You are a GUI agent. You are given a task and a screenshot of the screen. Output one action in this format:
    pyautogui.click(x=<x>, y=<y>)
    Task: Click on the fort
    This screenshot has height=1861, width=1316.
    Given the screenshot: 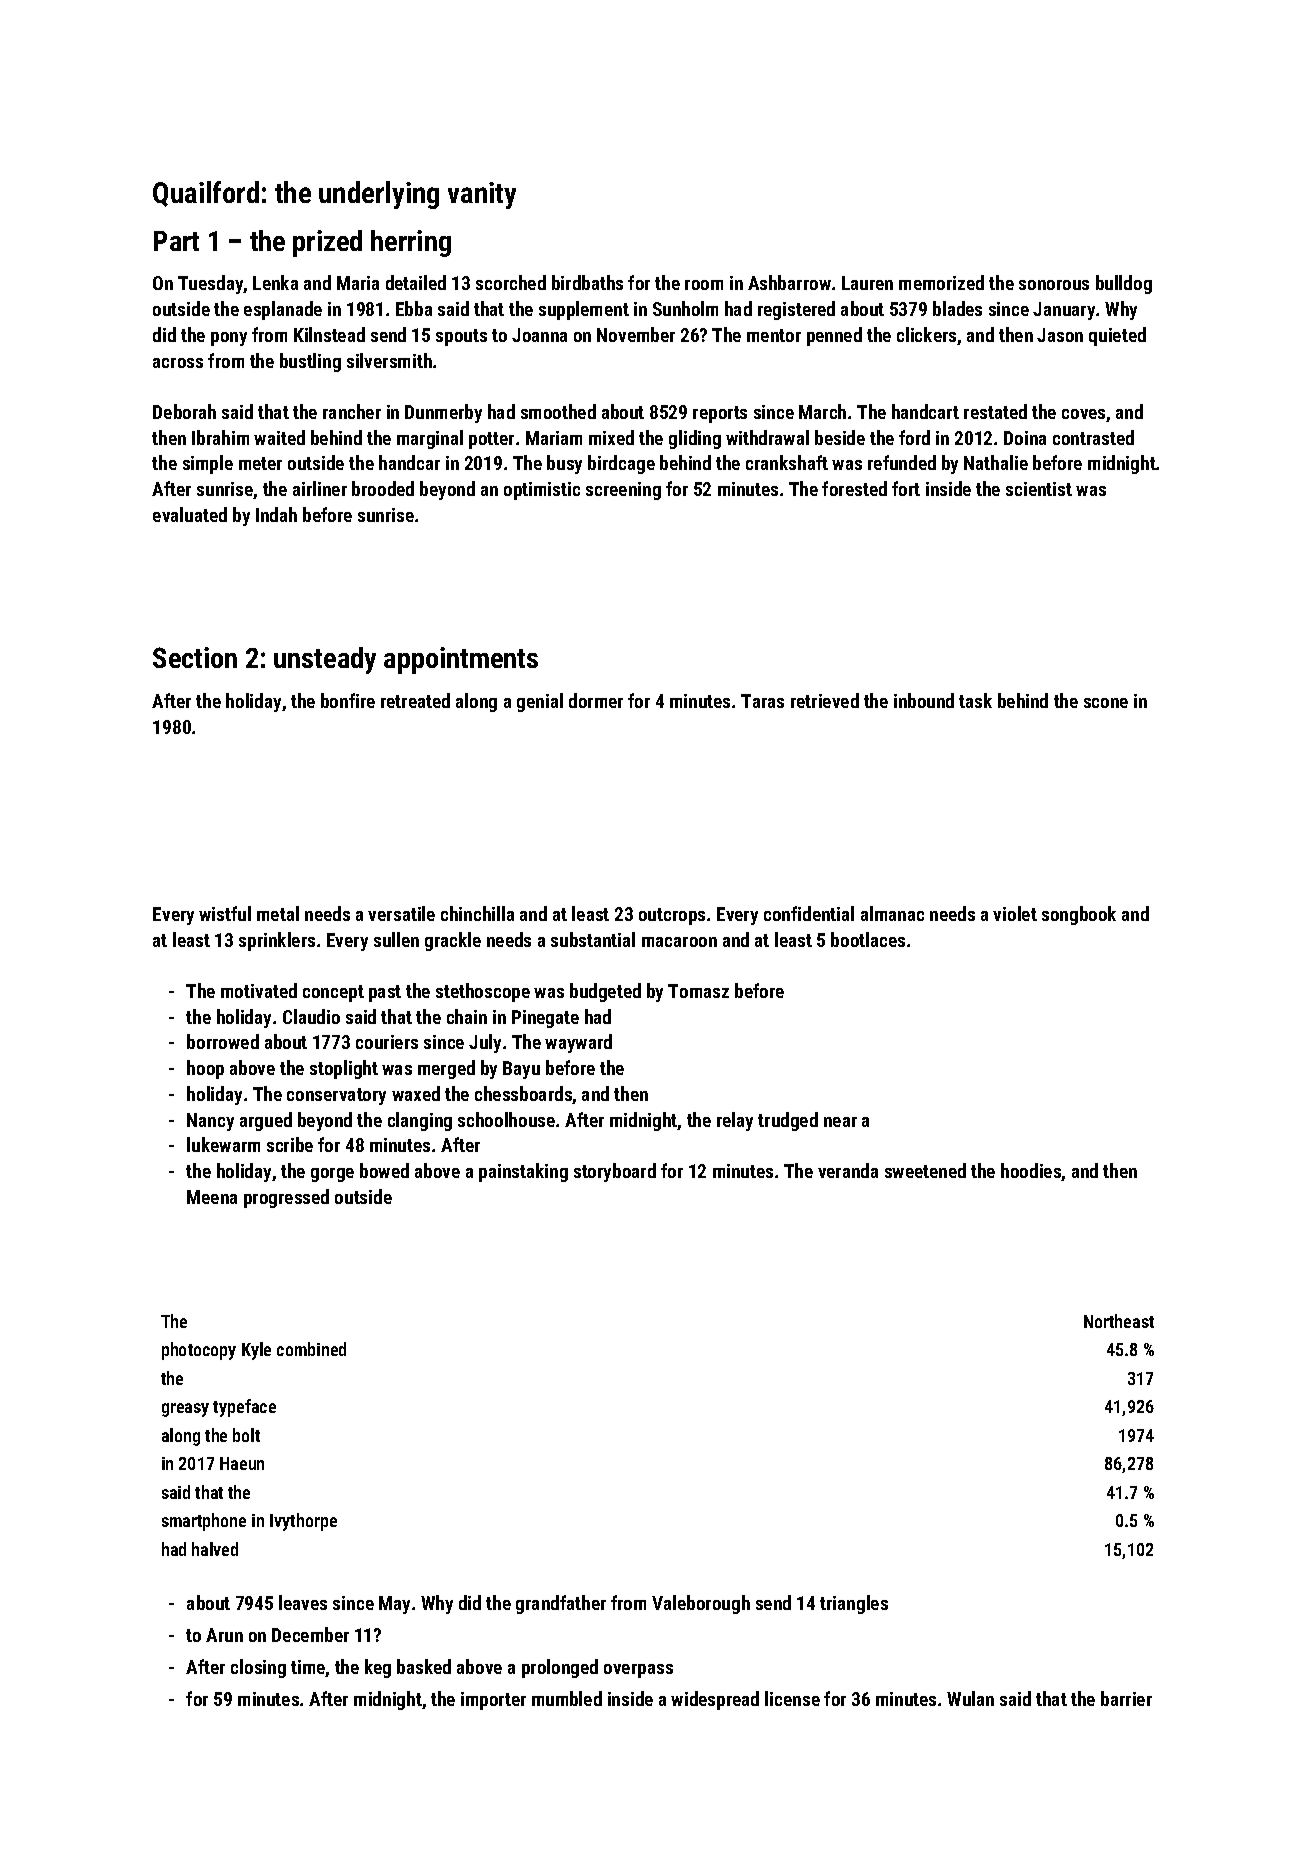 What is the action you would take?
    pyautogui.click(x=906, y=488)
